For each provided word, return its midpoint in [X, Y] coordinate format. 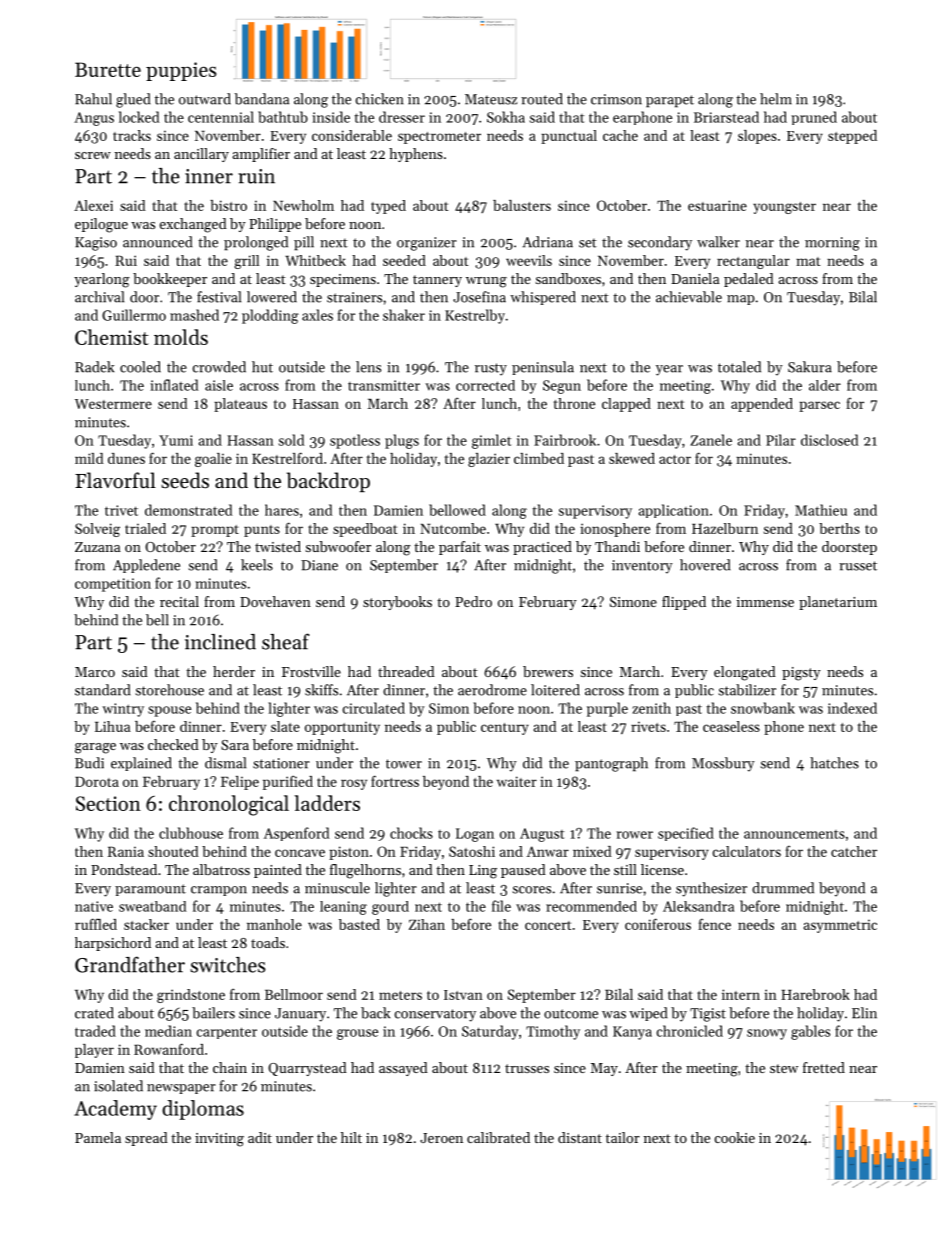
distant [580, 1137]
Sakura [810, 367]
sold [291, 440]
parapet [670, 101]
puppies [181, 71]
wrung [486, 282]
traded [95, 1031]
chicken [380, 99]
